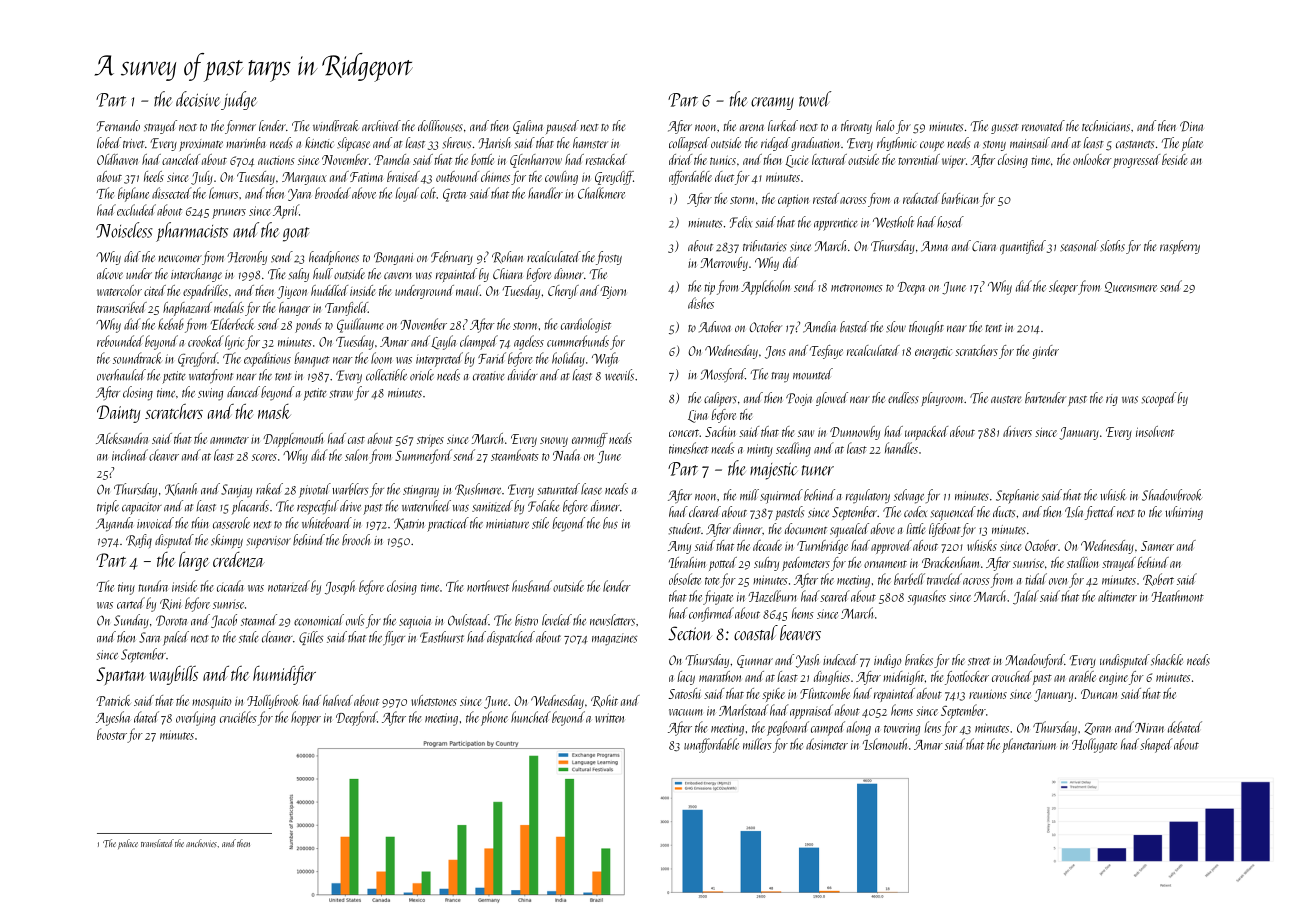 The image size is (1308, 924). I want to click on shaped, so click(1156, 745).
